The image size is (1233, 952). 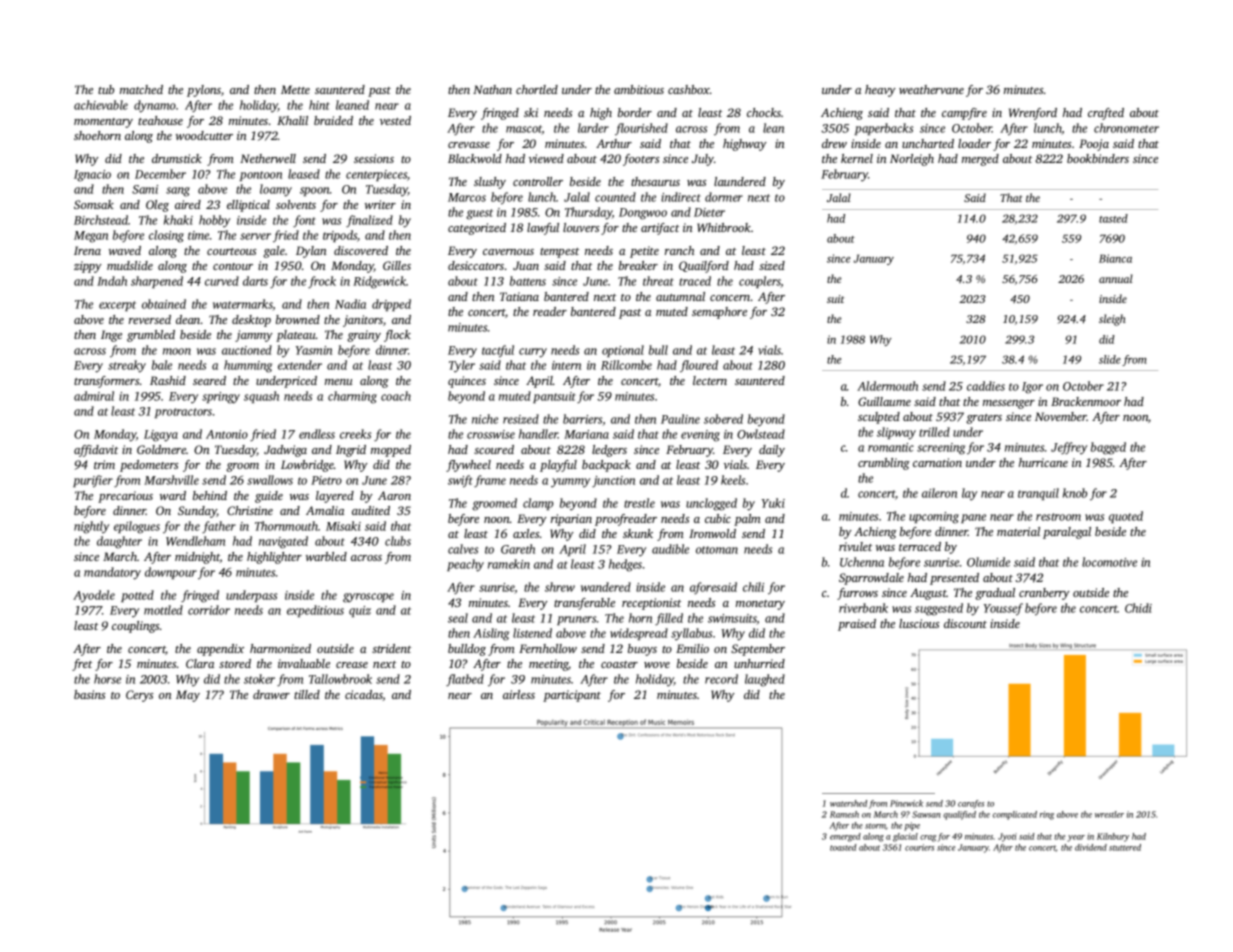 What do you see at coordinates (139, 696) in the screenshot?
I see `Cerys` at bounding box center [139, 696].
